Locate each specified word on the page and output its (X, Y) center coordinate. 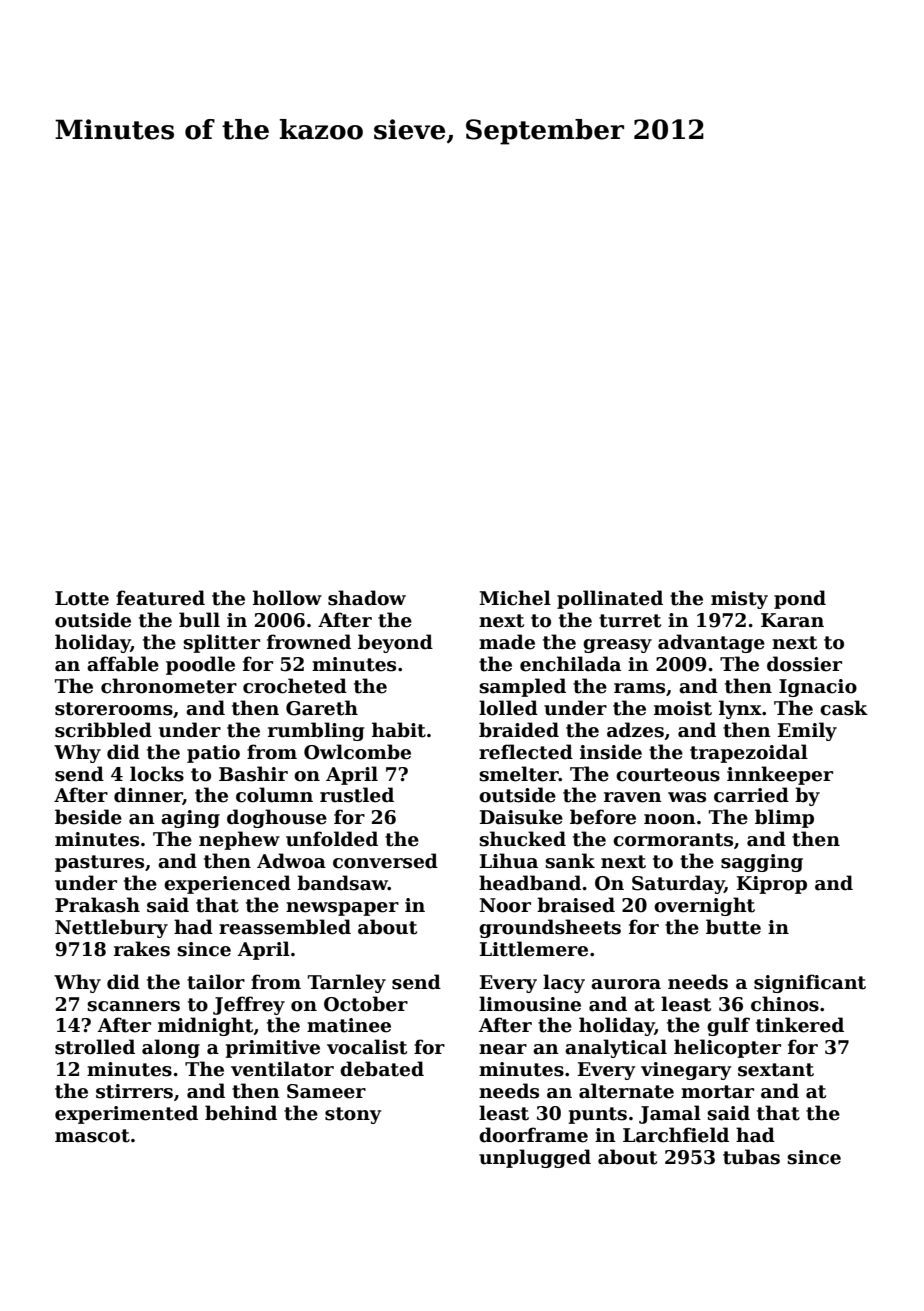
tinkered (800, 1025)
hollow (287, 598)
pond (800, 599)
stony (353, 1115)
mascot (92, 1136)
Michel (515, 598)
